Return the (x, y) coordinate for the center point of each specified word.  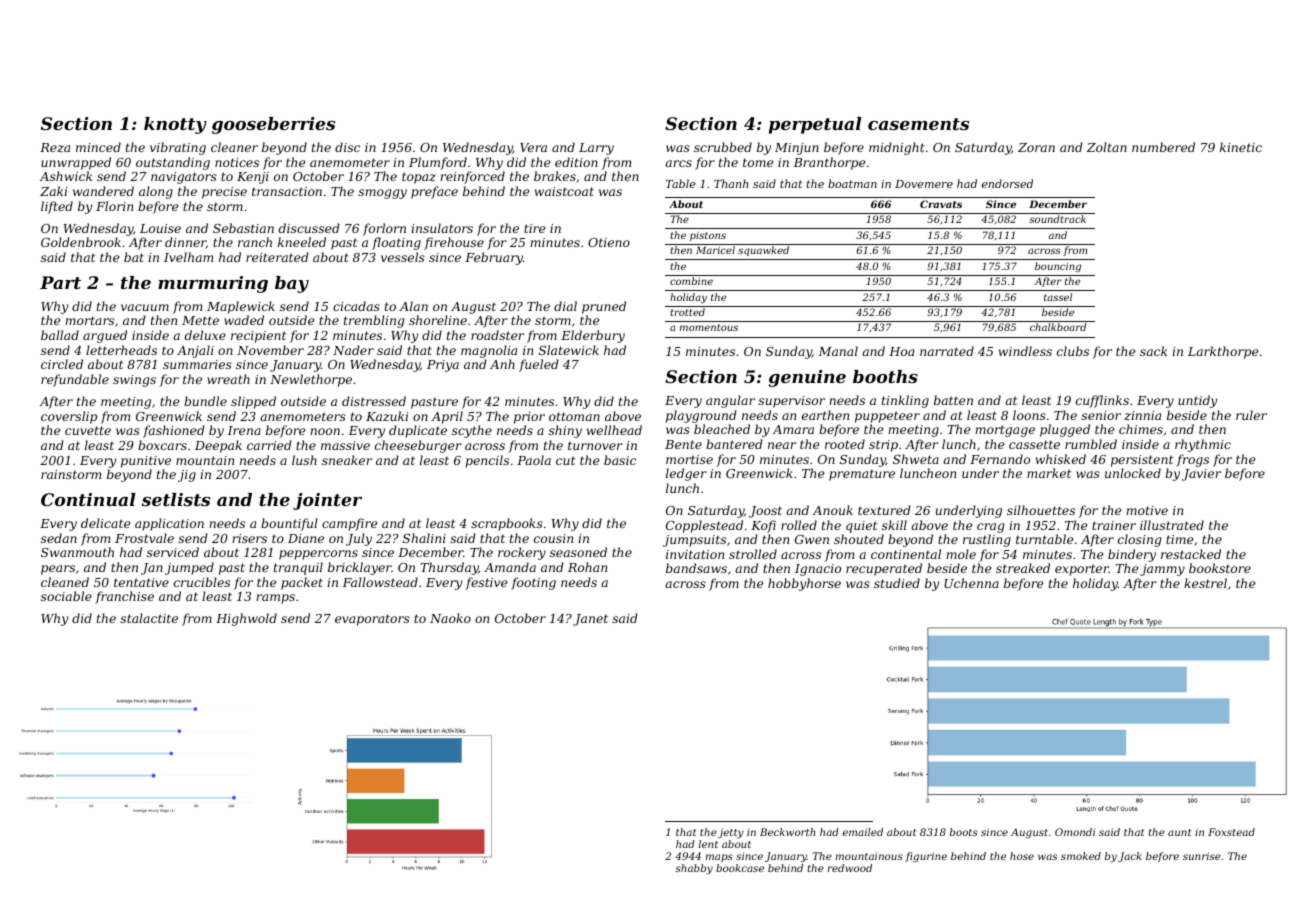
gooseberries (273, 125)
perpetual (815, 125)
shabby (694, 869)
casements (918, 124)
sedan (59, 538)
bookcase (740, 868)
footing (533, 583)
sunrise (1202, 856)
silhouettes (1041, 510)
